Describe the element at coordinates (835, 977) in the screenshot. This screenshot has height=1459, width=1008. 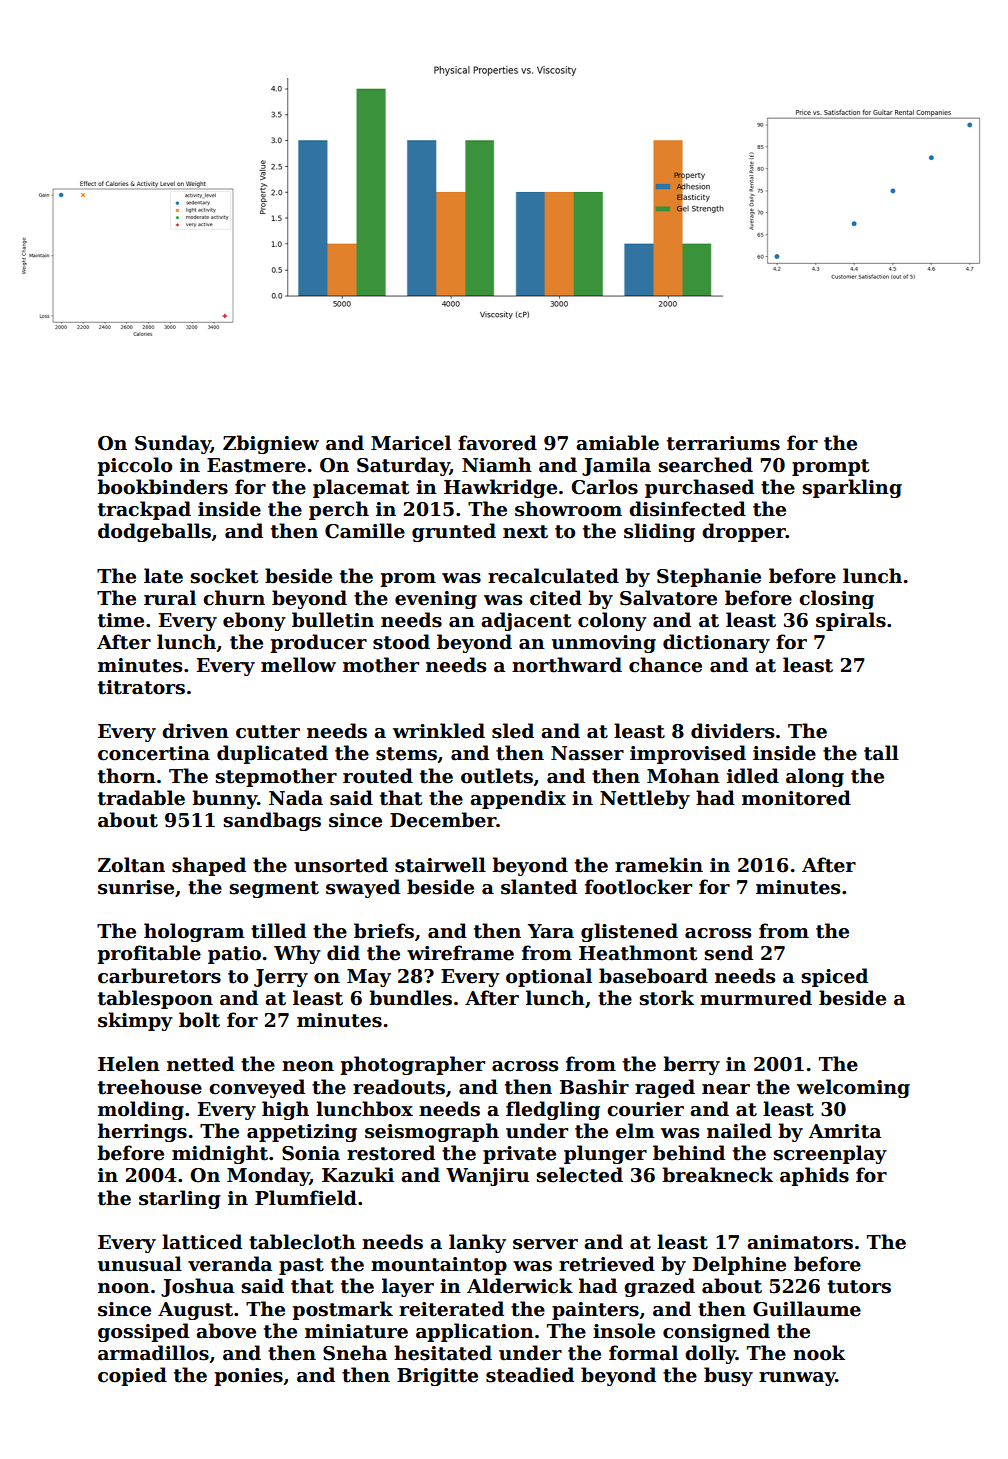
I see `spiced` at that location.
